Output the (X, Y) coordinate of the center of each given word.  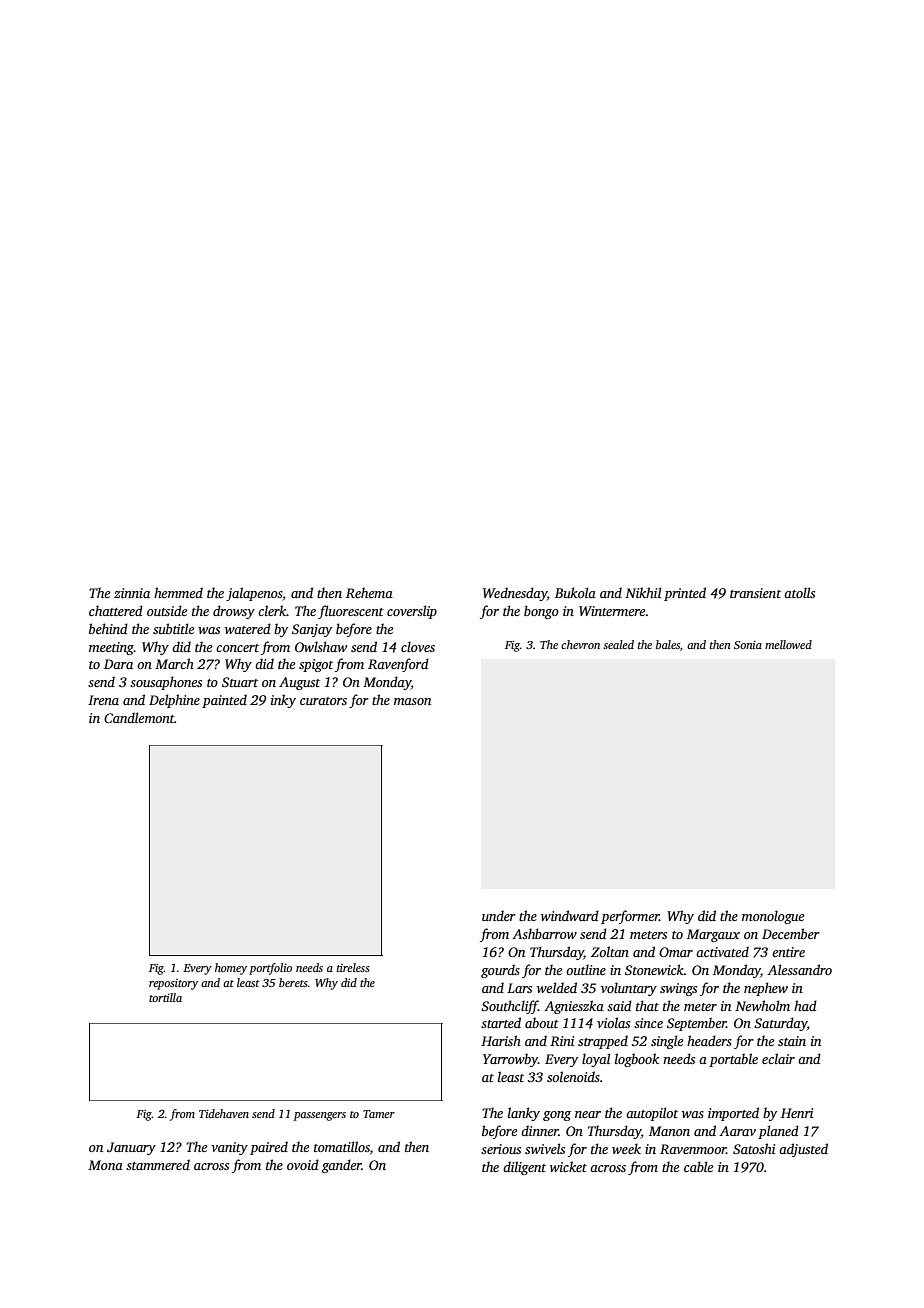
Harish (501, 1040)
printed (685, 594)
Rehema (369, 592)
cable (698, 1166)
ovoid (303, 1164)
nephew (766, 989)
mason (412, 701)
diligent (524, 1168)
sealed (618, 644)
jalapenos (254, 594)
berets (293, 982)
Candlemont (139, 717)
